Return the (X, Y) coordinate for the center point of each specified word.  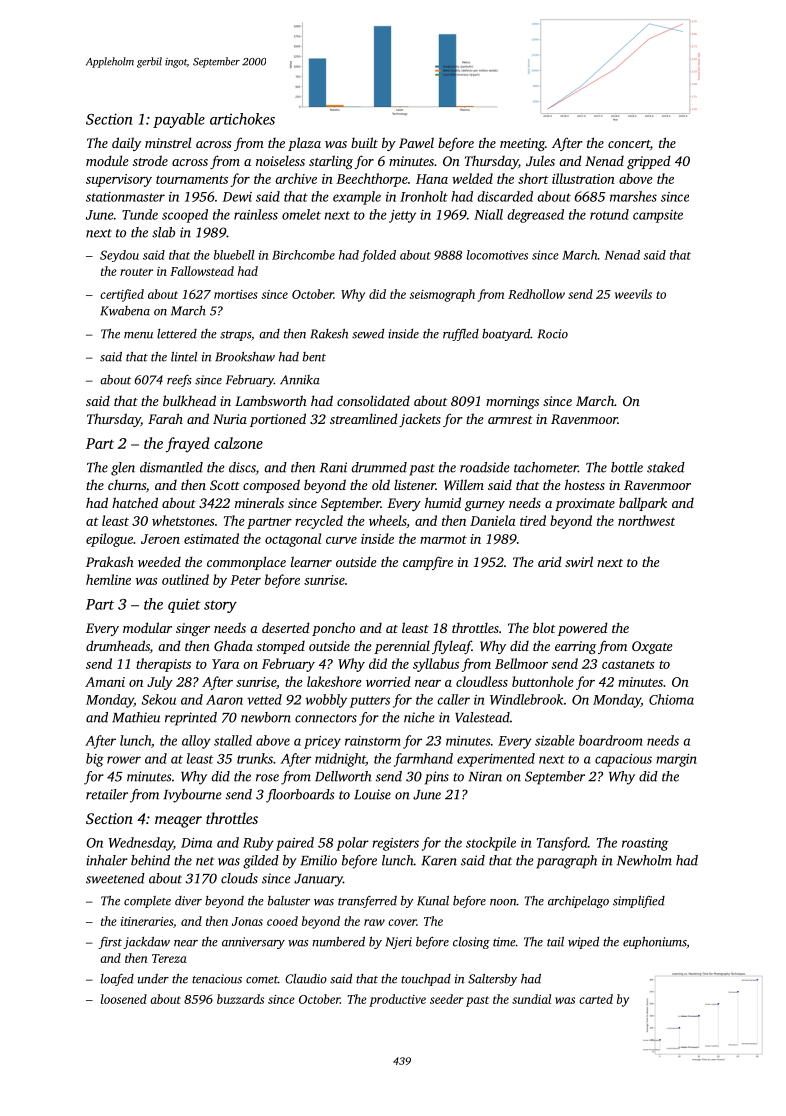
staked (666, 467)
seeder (447, 999)
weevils (633, 294)
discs (242, 467)
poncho (333, 629)
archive (296, 178)
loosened (124, 999)
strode (150, 160)
